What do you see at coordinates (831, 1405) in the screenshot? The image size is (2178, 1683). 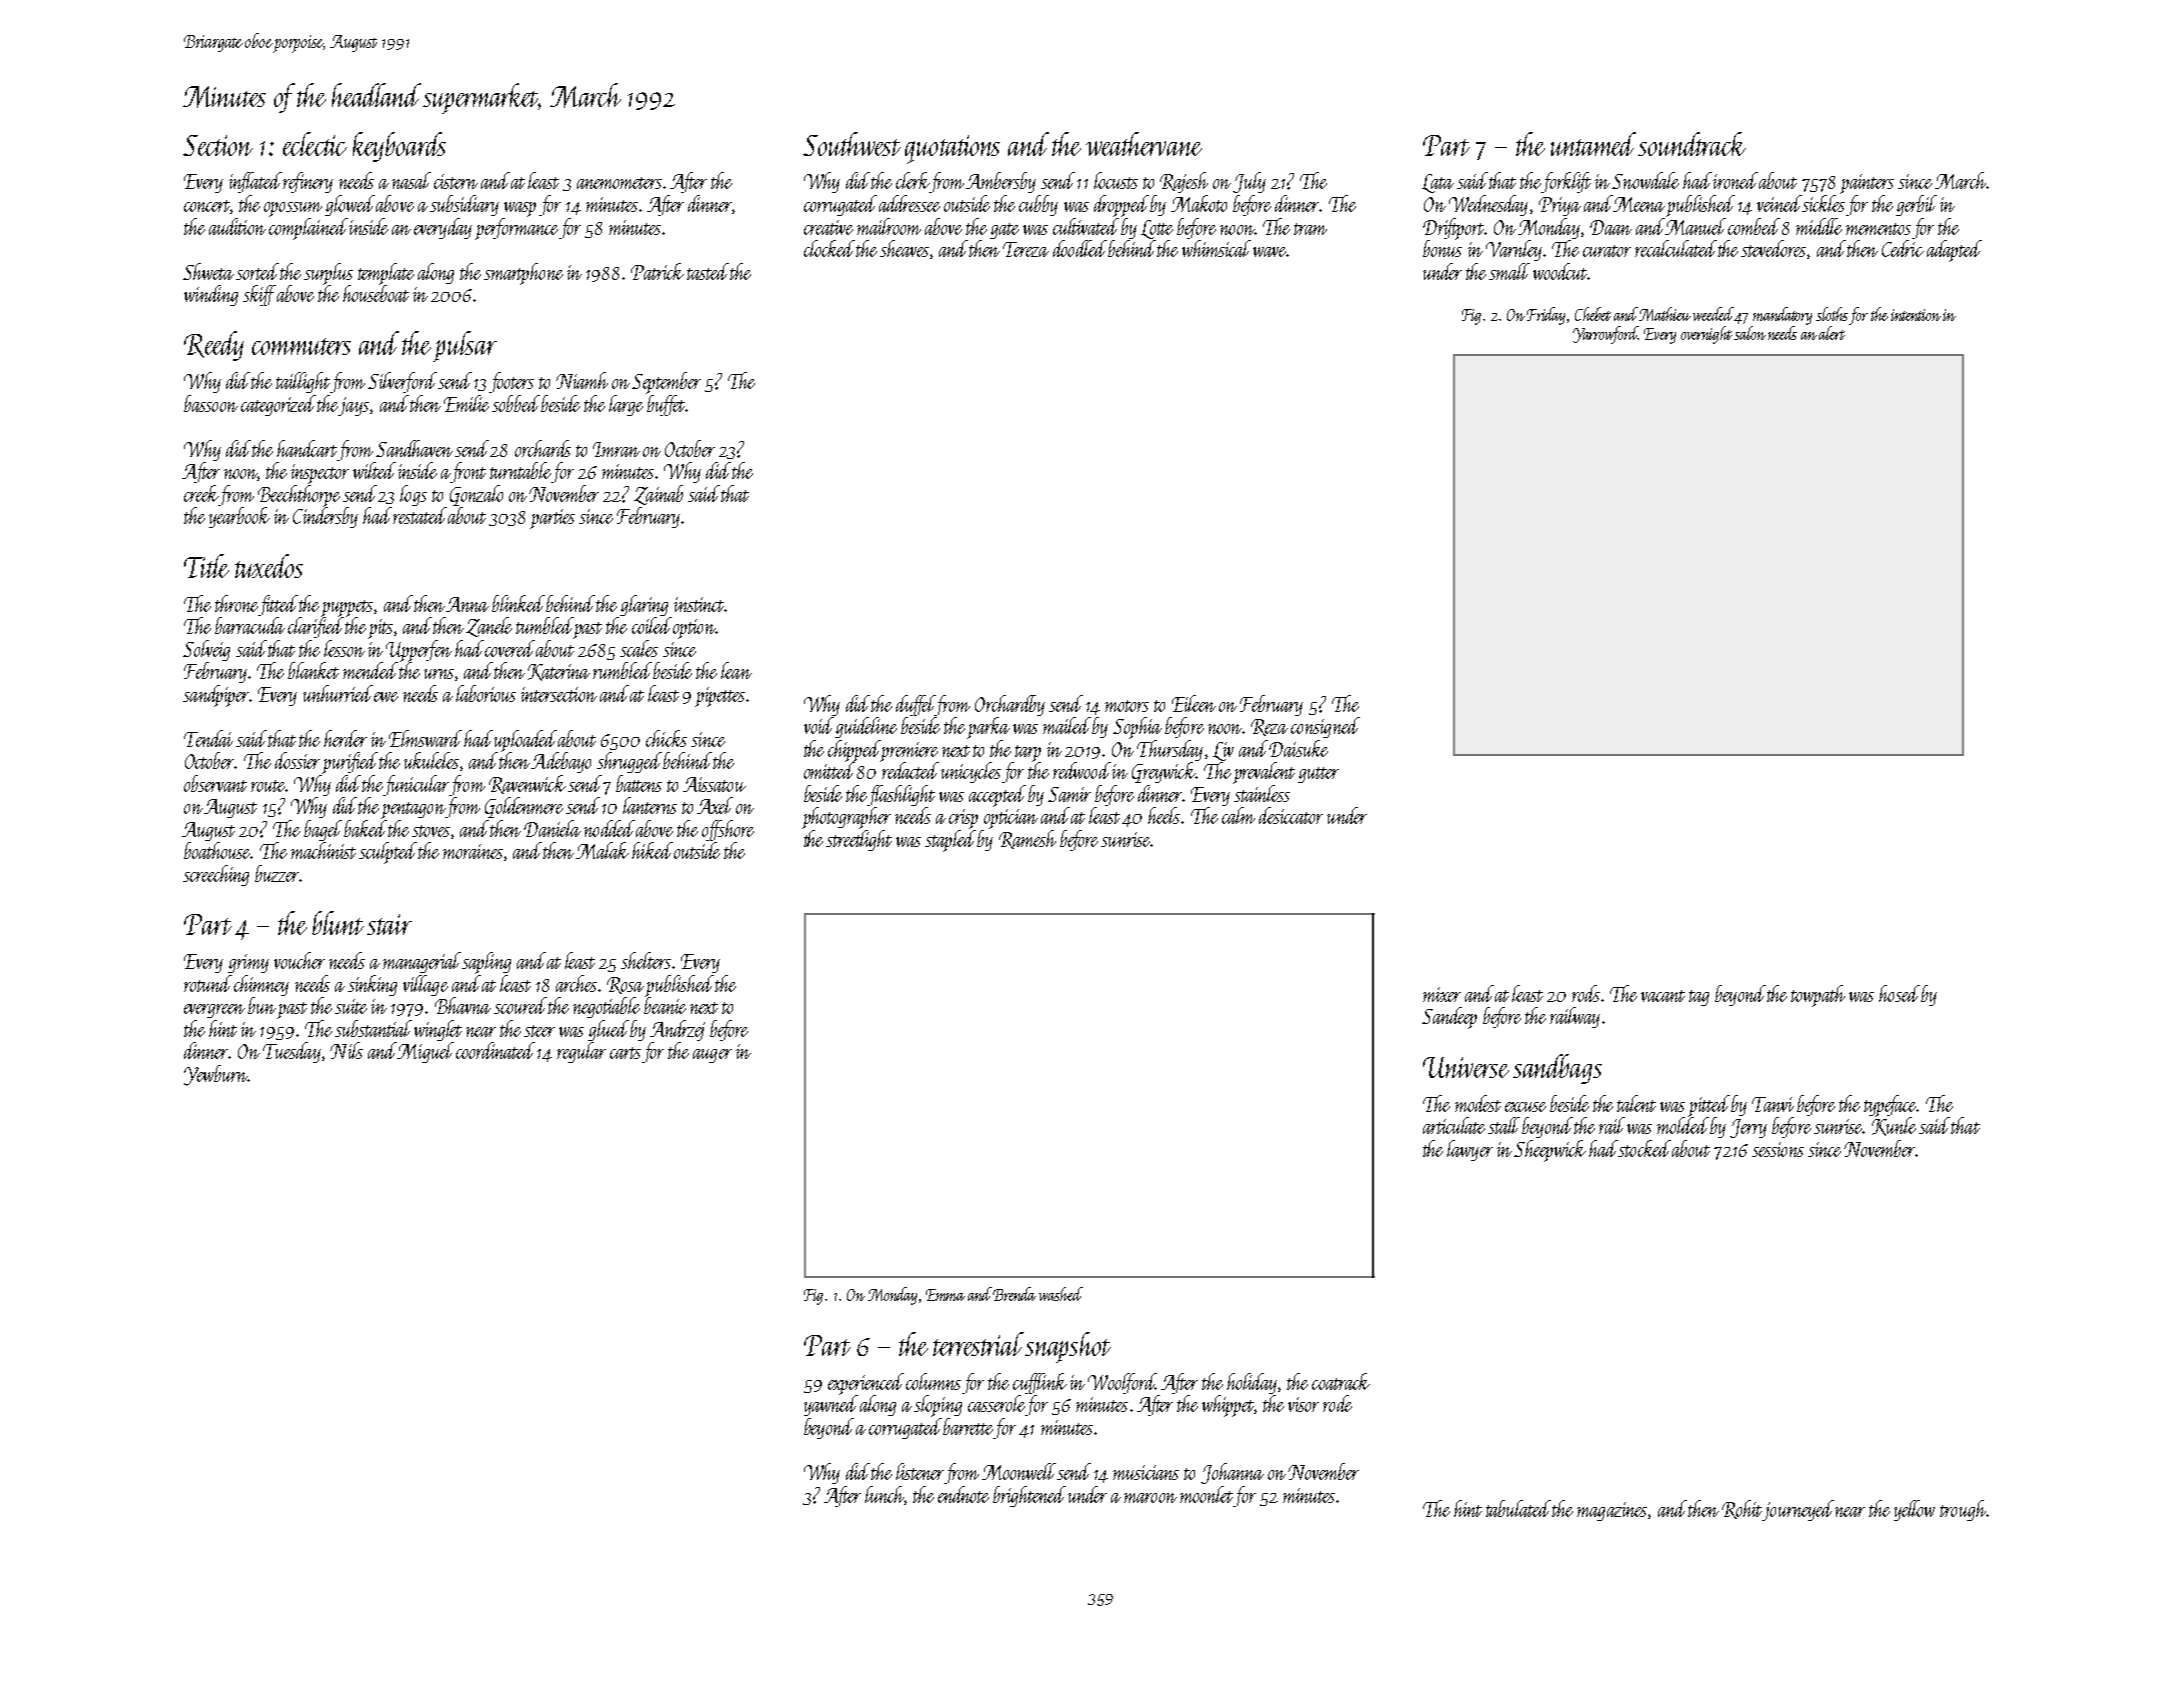 I see `yawned` at bounding box center [831, 1405].
